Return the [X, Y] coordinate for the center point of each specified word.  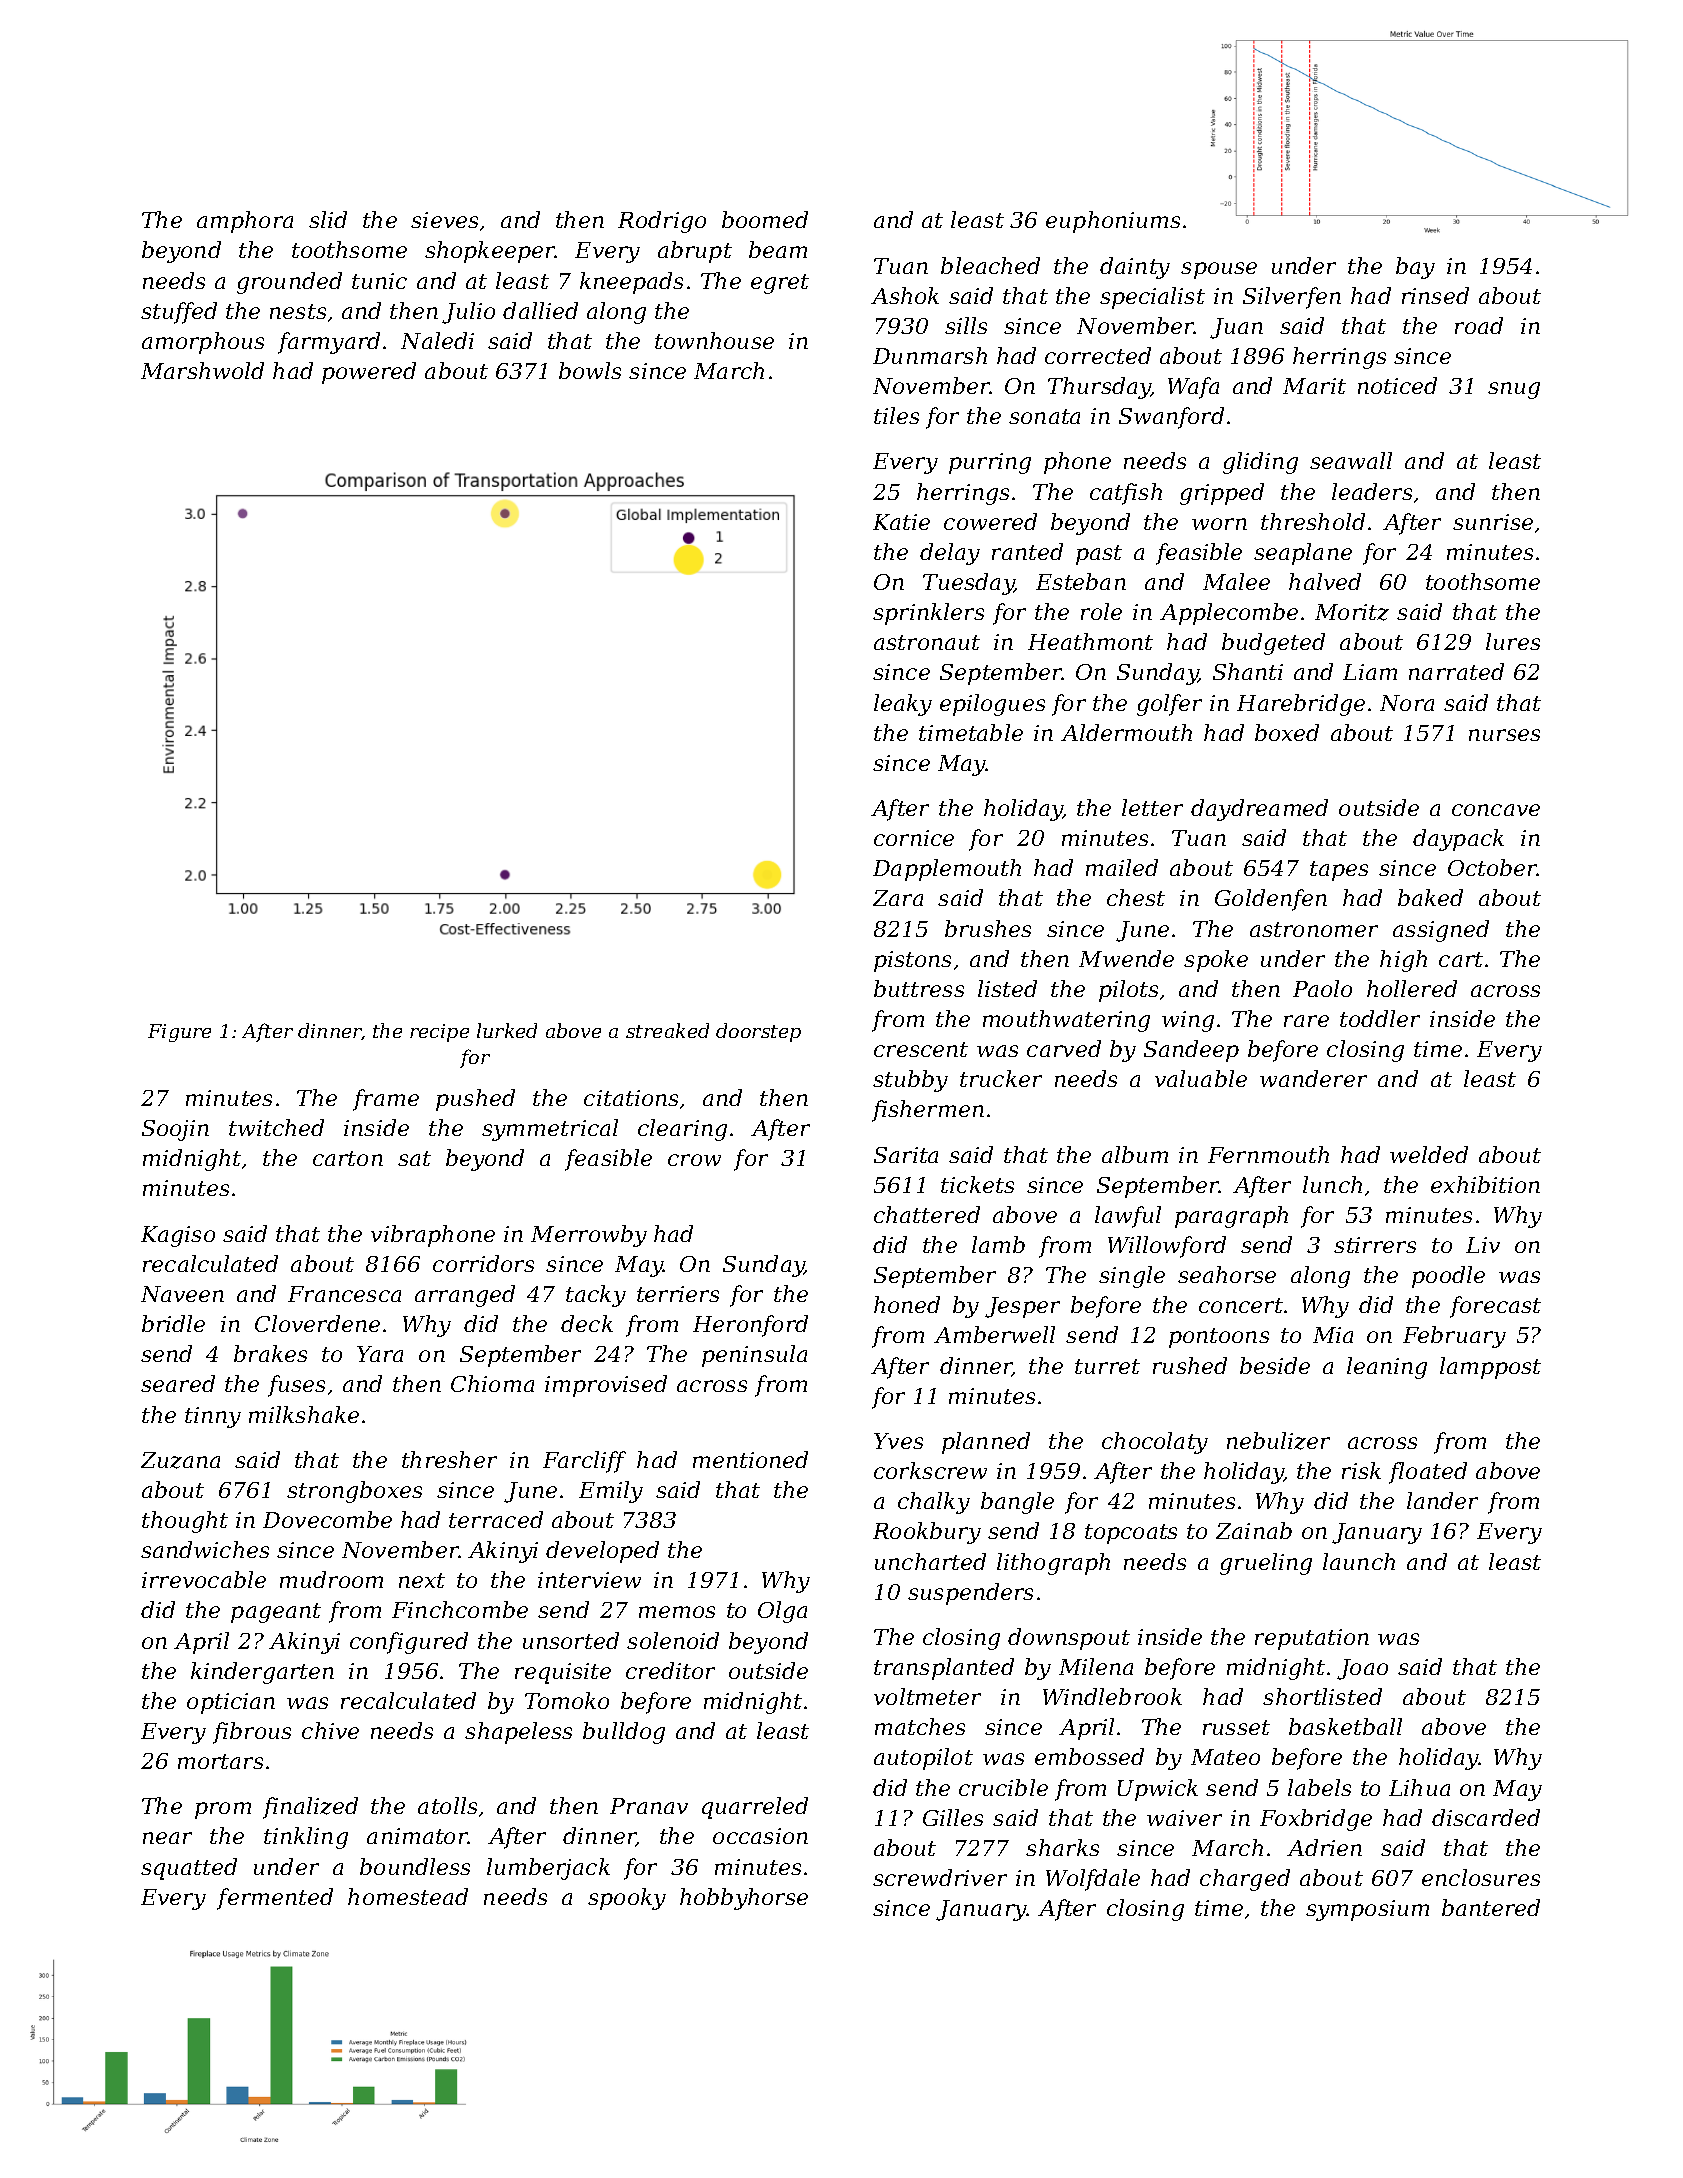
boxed [1287, 732]
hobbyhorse [744, 1899]
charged [1245, 1880]
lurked [507, 1030]
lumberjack [548, 1869]
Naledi [437, 340]
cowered [990, 521]
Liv [1483, 1245]
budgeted [1273, 644]
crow [694, 1160]
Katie [901, 522]
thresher [449, 1459]
